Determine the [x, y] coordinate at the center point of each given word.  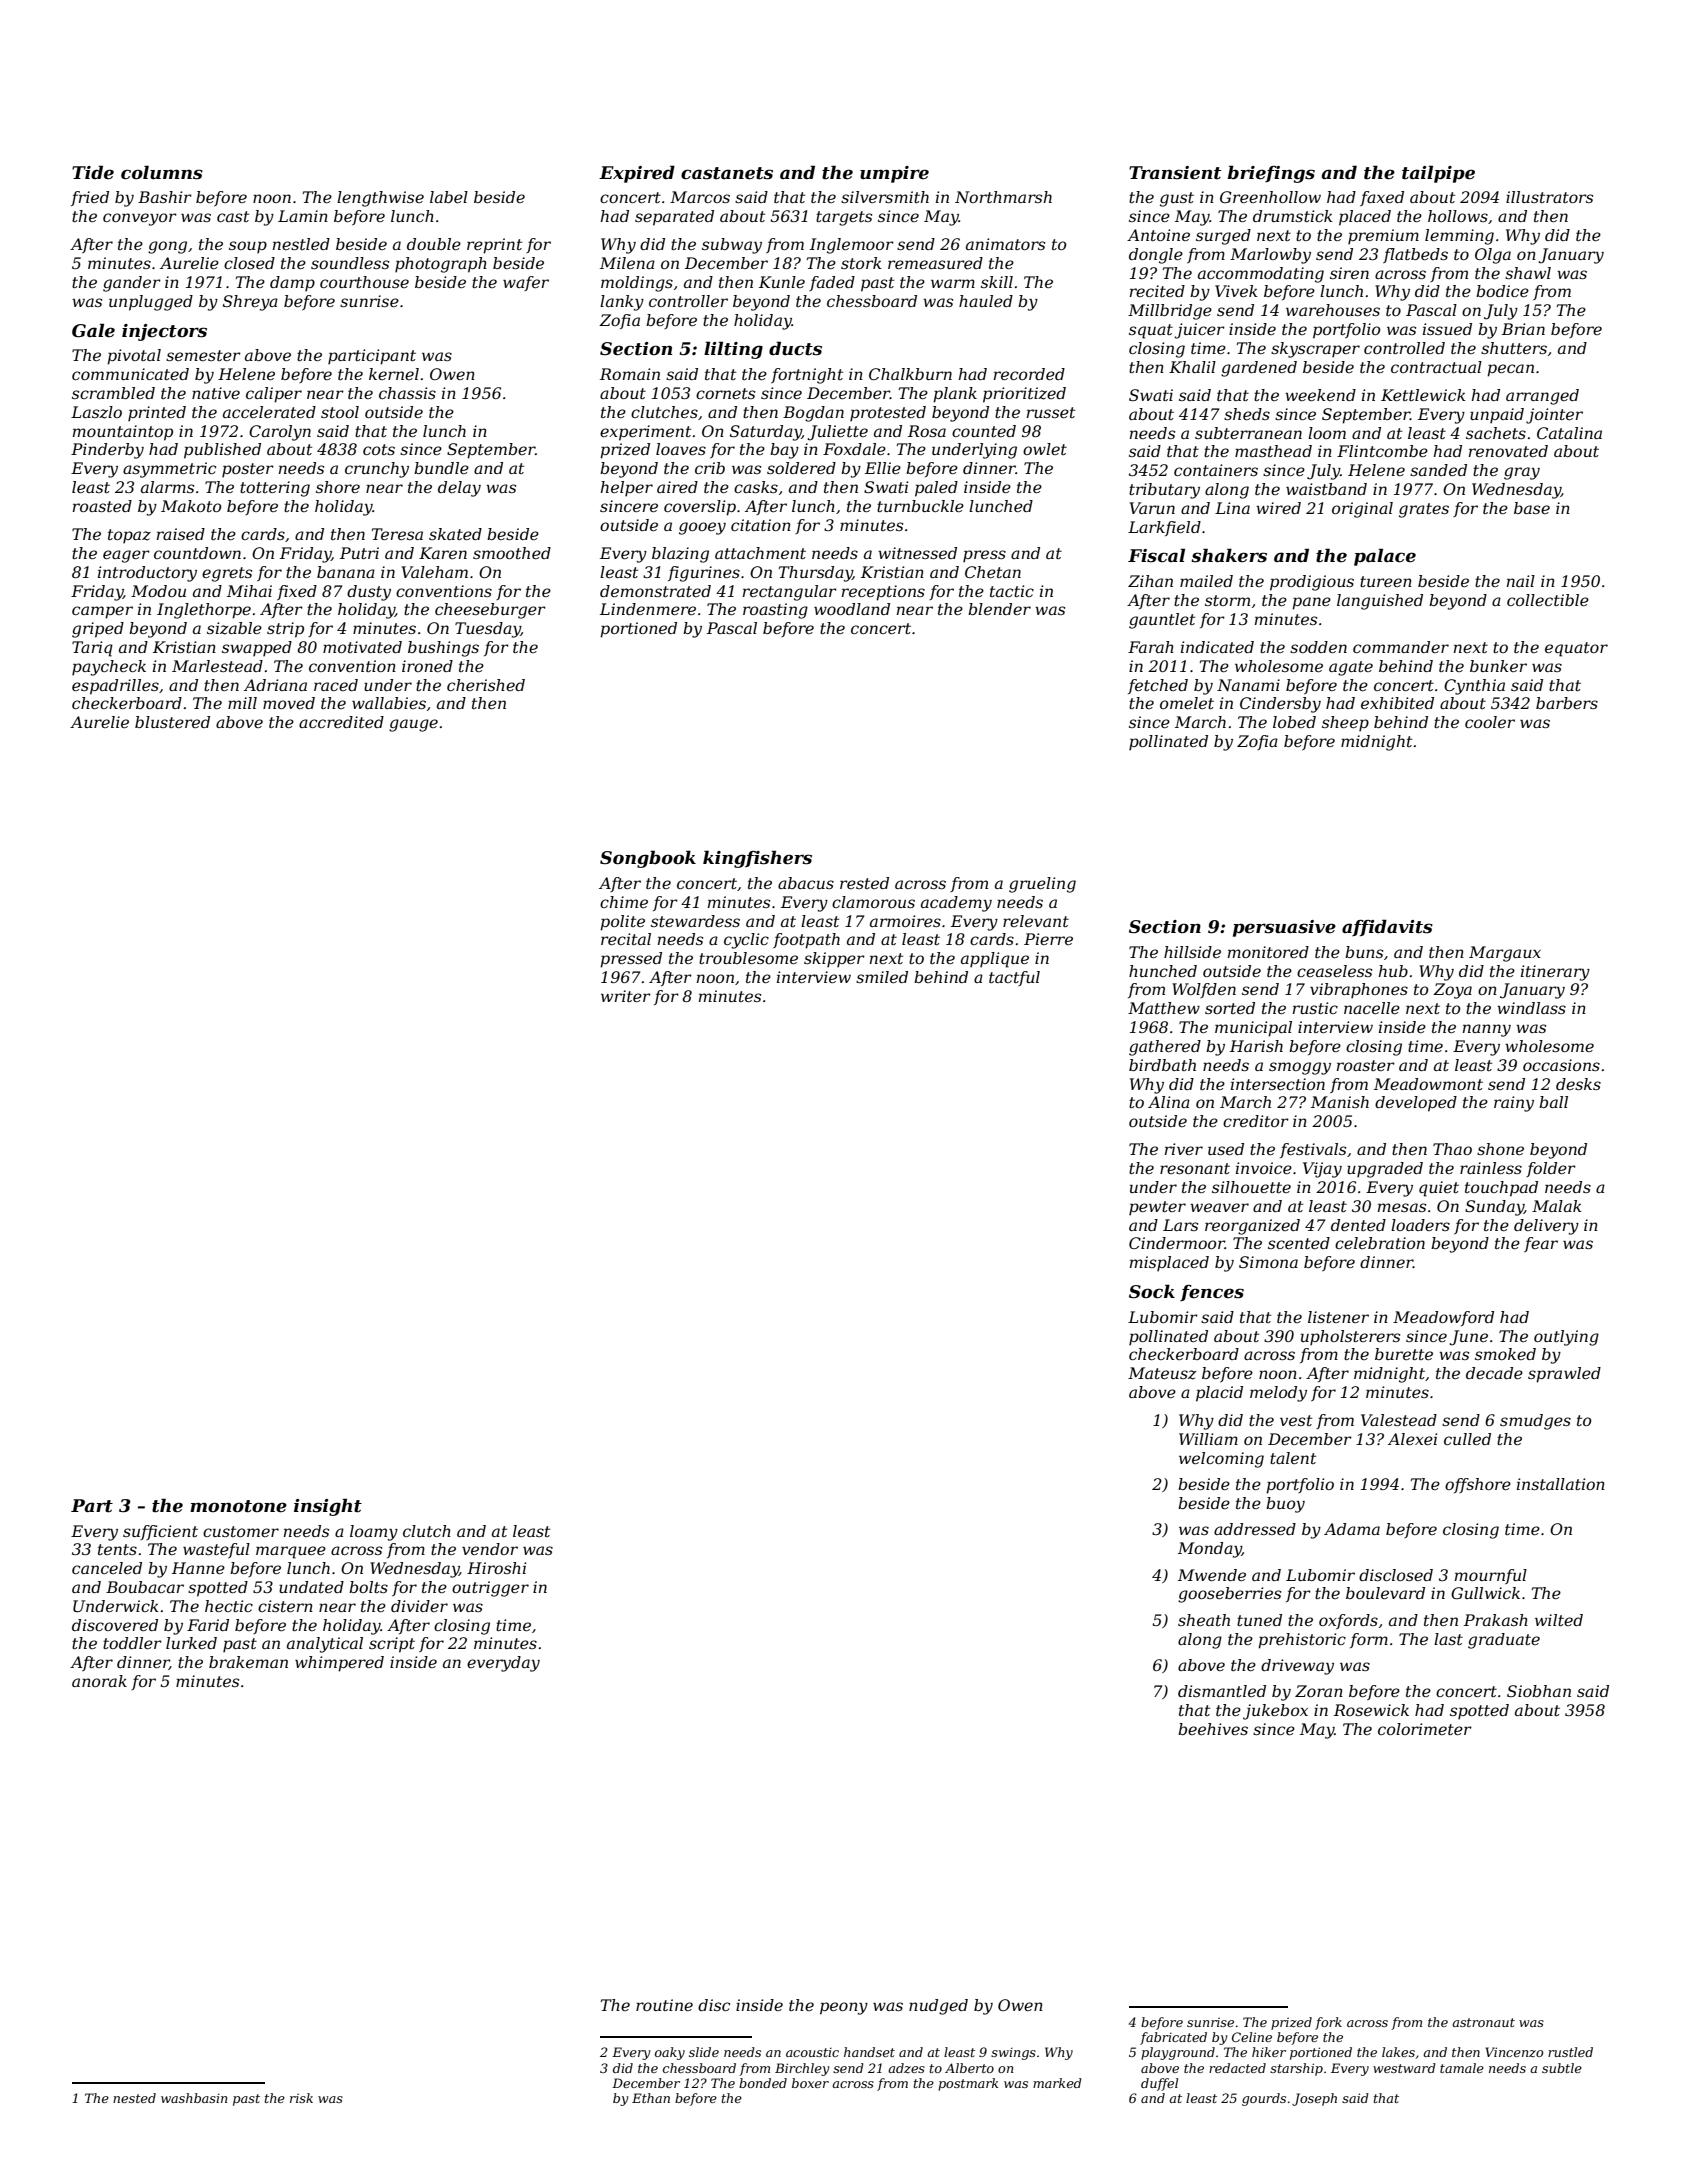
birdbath [1162, 1065]
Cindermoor [1177, 1243]
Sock [1152, 1291]
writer [626, 996]
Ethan [651, 2098]
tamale [1462, 2068]
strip [285, 630]
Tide [93, 172]
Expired [637, 174]
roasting [775, 611]
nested [134, 2098]
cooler [1490, 722]
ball [1553, 1102]
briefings [1271, 174]
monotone [238, 1506]
